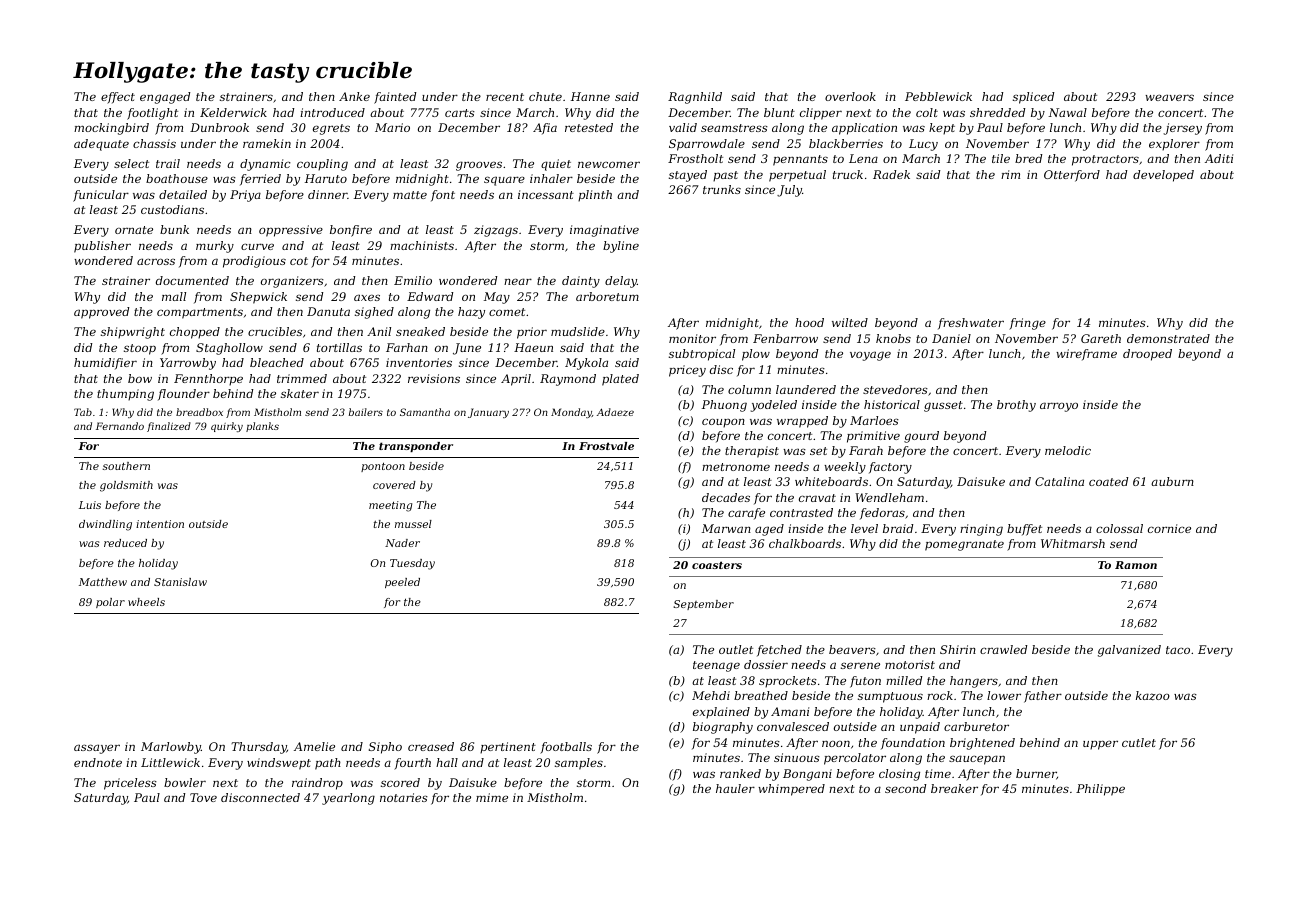  Describe the element at coordinates (203, 797) in the screenshot. I see `Tove` at that location.
